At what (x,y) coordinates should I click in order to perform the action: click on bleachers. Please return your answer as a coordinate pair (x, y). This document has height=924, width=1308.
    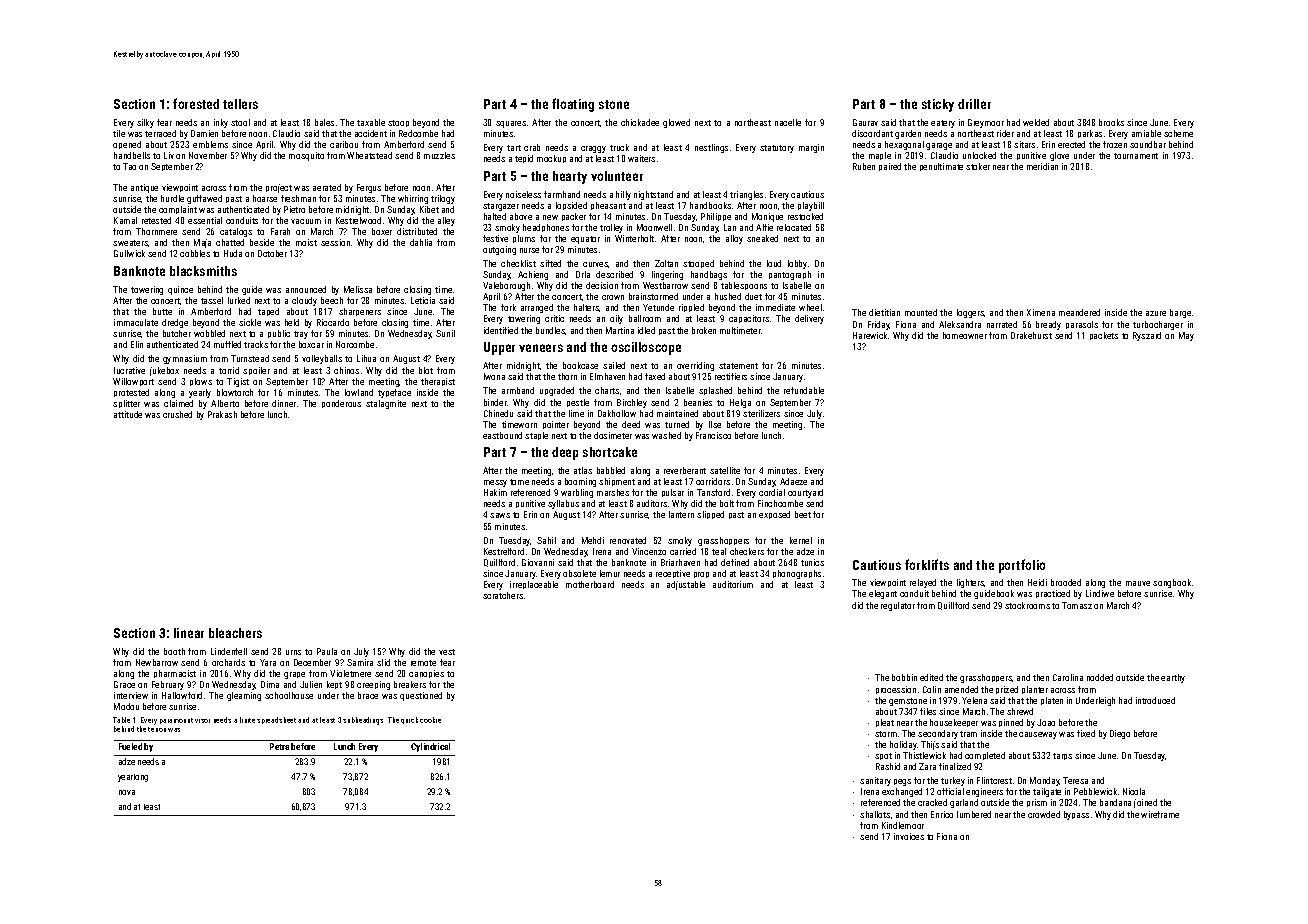
    Looking at the image, I should click on (235, 633).
